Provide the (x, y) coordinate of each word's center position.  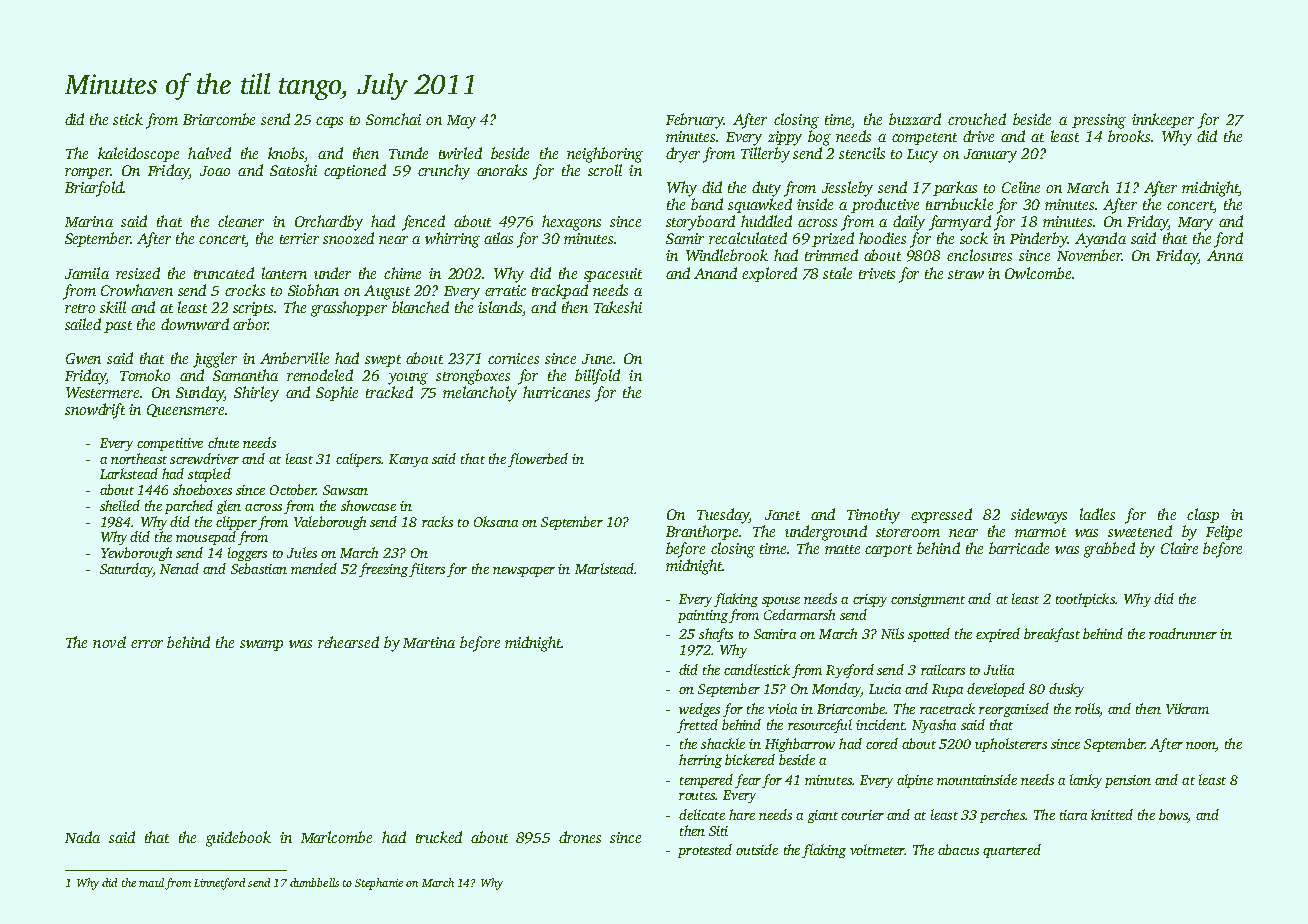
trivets (877, 273)
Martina (429, 642)
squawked (760, 205)
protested (705, 851)
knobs (286, 154)
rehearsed (348, 642)
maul (151, 882)
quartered (1012, 851)
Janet (782, 515)
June (597, 359)
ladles (1097, 514)
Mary (1195, 224)
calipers (358, 460)
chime (402, 273)
